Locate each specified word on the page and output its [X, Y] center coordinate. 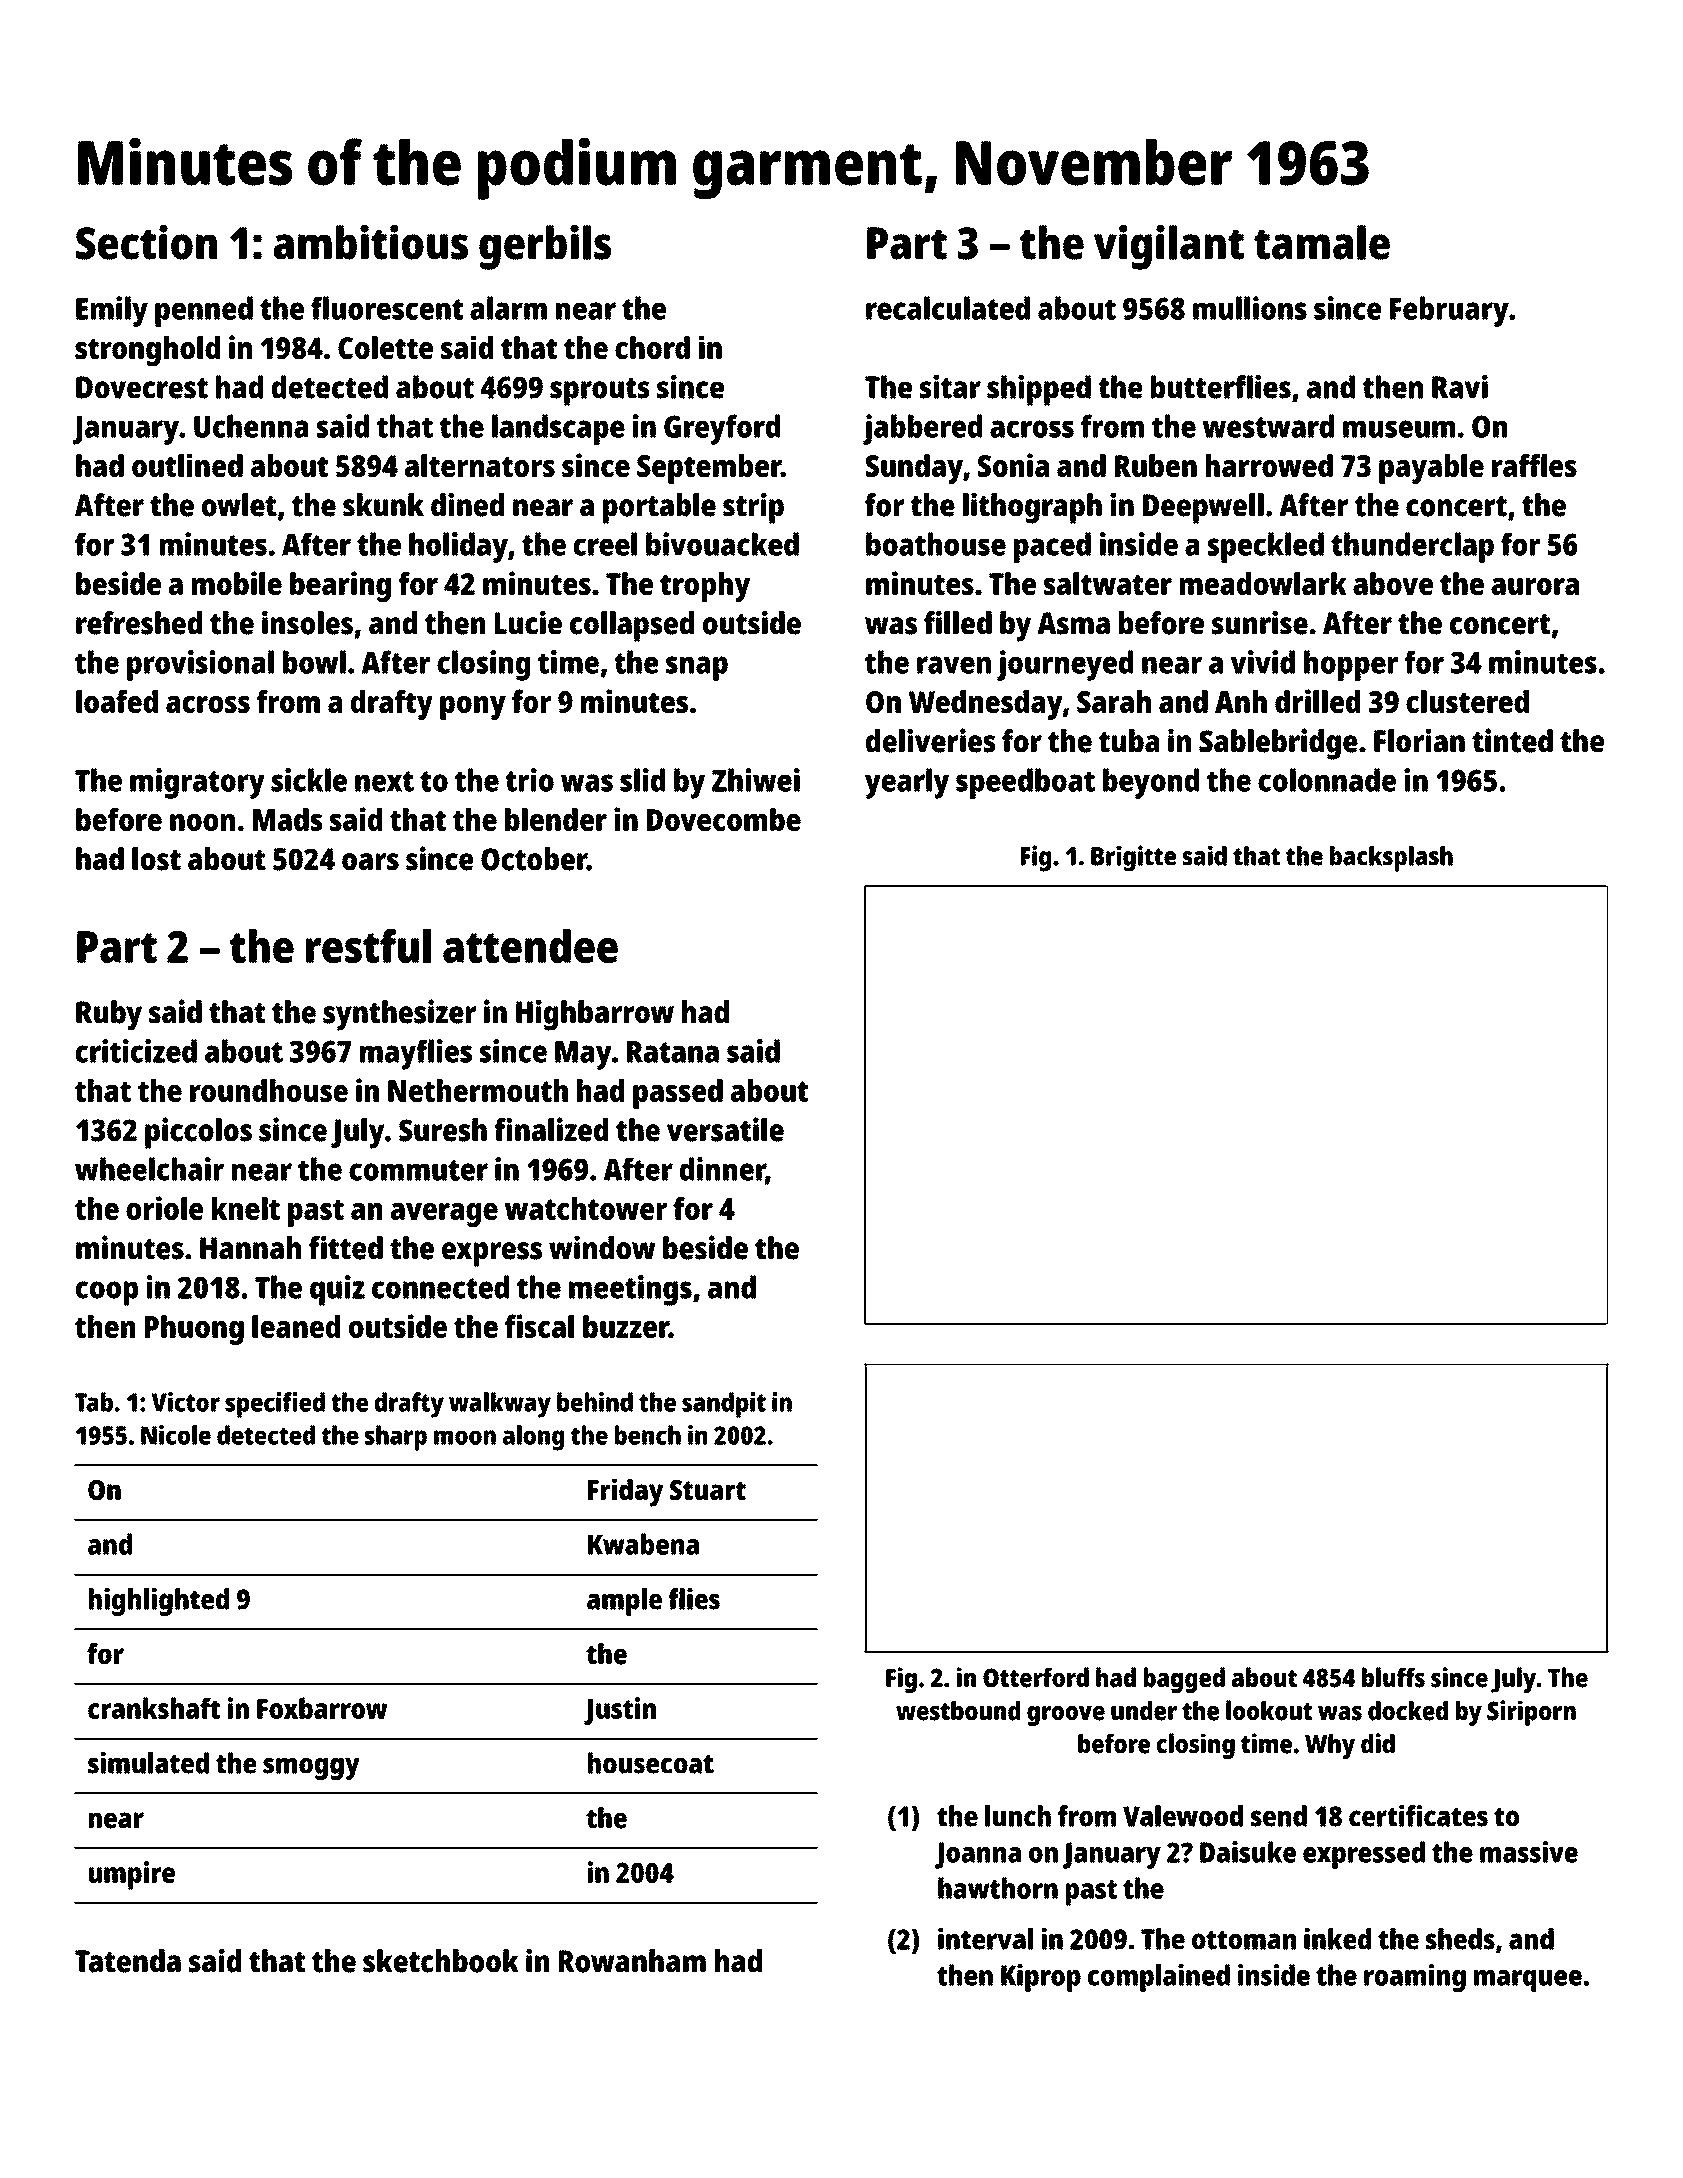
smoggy [311, 1769]
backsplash [1391, 859]
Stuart [708, 1490]
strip [753, 508]
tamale [1322, 242]
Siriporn [1531, 1713]
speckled [1266, 547]
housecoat [651, 1763]
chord [652, 347]
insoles [307, 622]
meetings [630, 1290]
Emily [112, 311]
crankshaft [154, 1708]
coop [107, 1293]
